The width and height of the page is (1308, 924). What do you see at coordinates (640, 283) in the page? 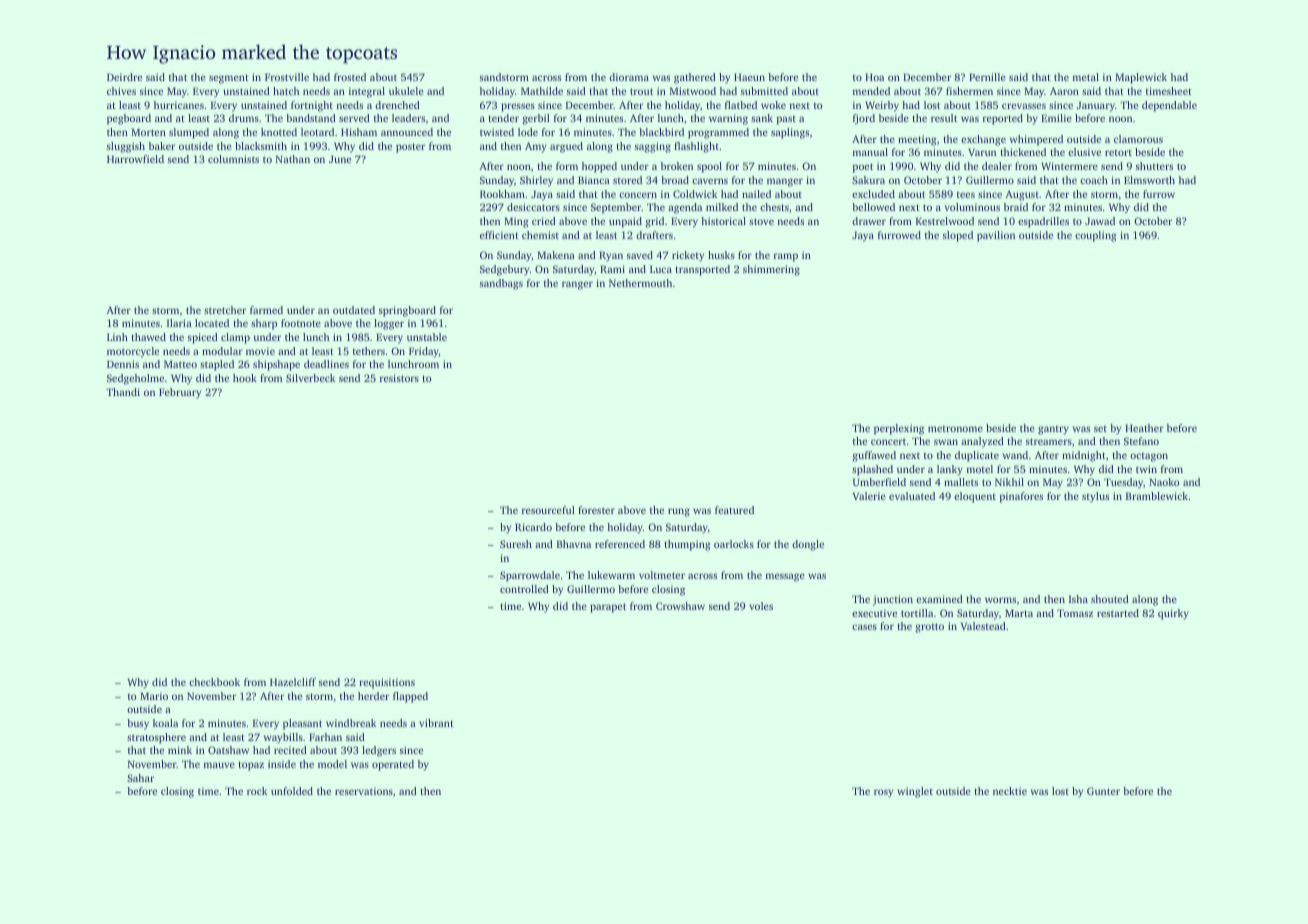
I see `Nethermouth` at bounding box center [640, 283].
